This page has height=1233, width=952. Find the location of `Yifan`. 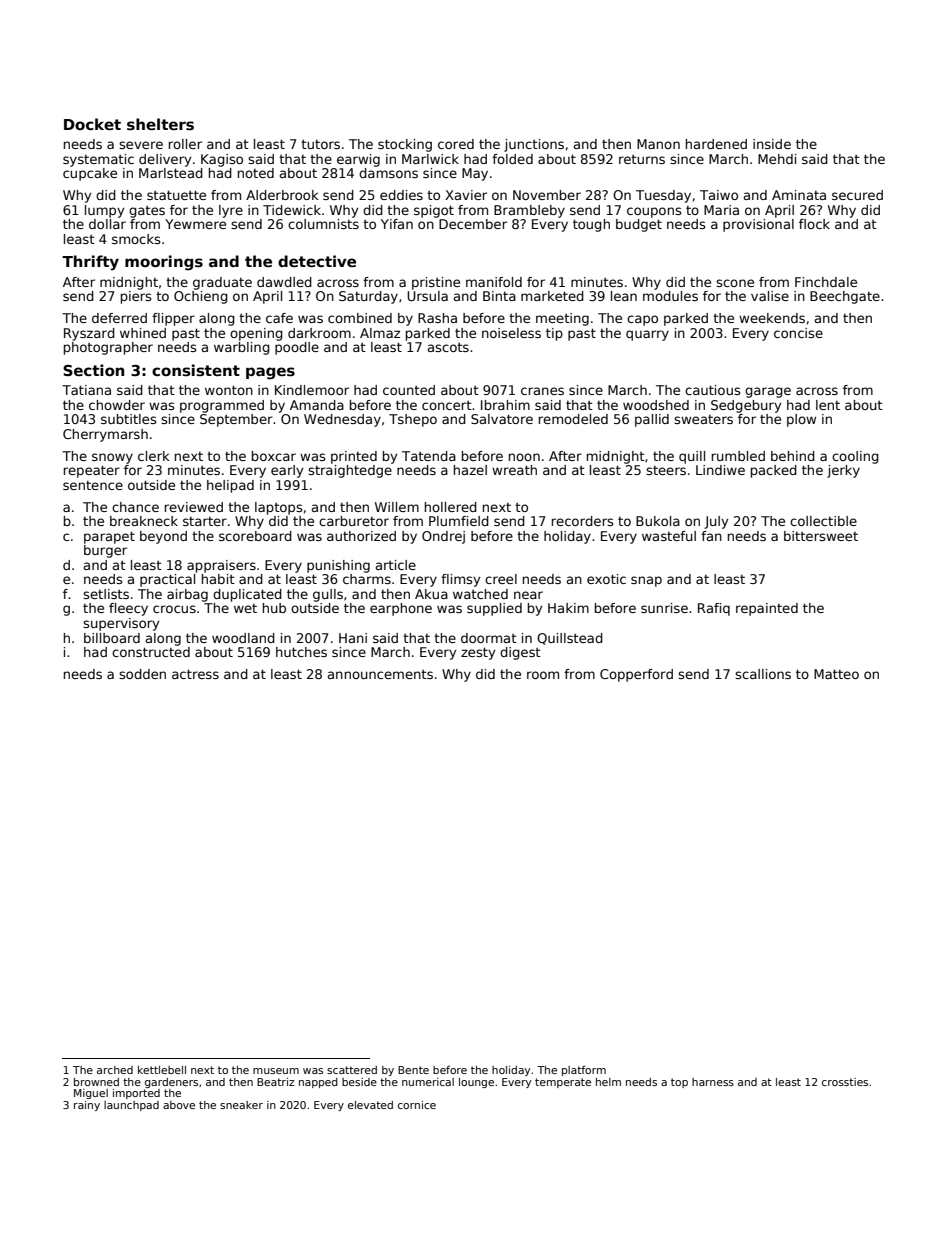

Yifan is located at coordinates (397, 224).
